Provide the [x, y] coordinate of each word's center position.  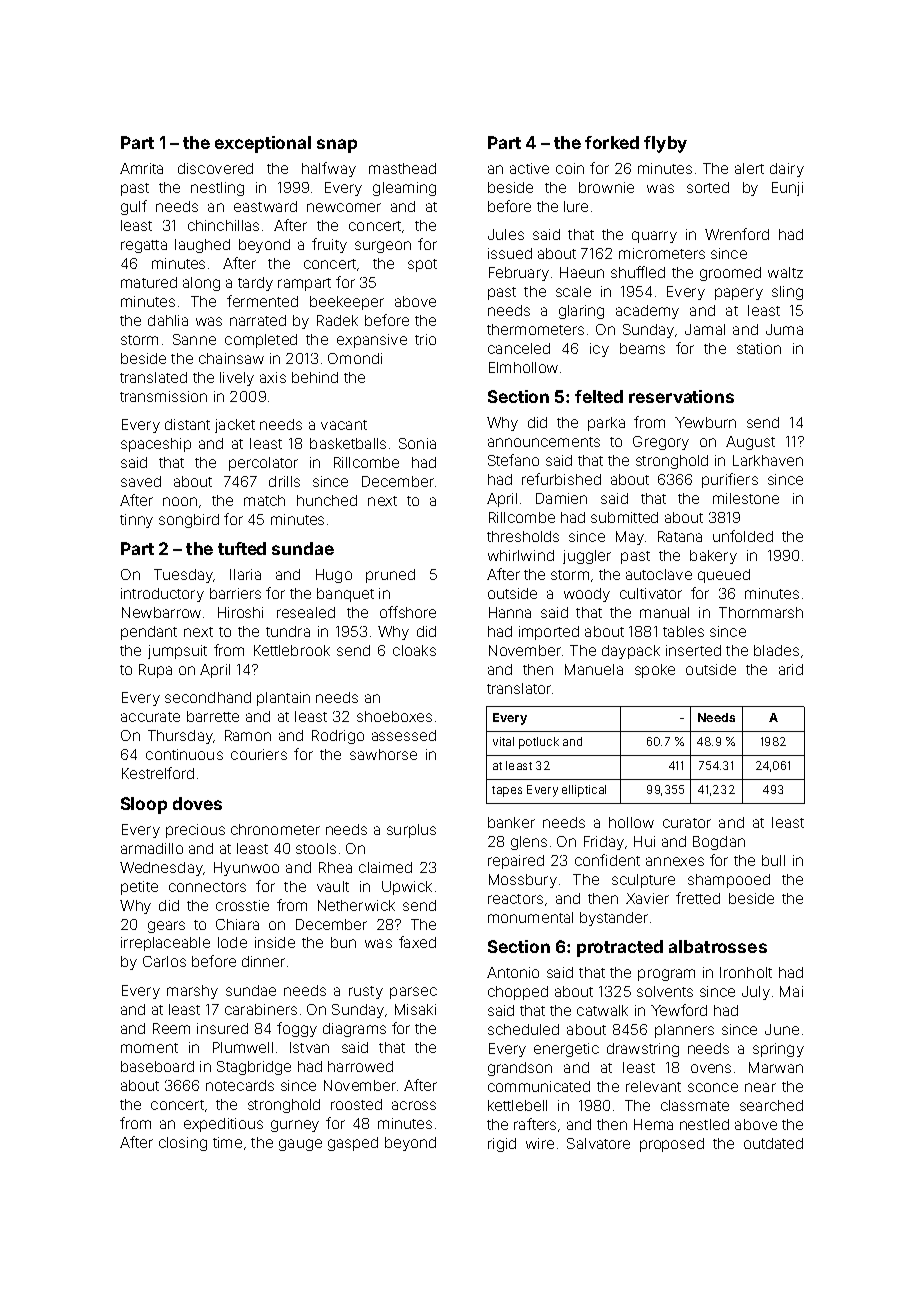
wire [540, 1143]
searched [771, 1105]
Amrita [141, 168]
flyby [665, 144]
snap [337, 146]
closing [183, 1144]
